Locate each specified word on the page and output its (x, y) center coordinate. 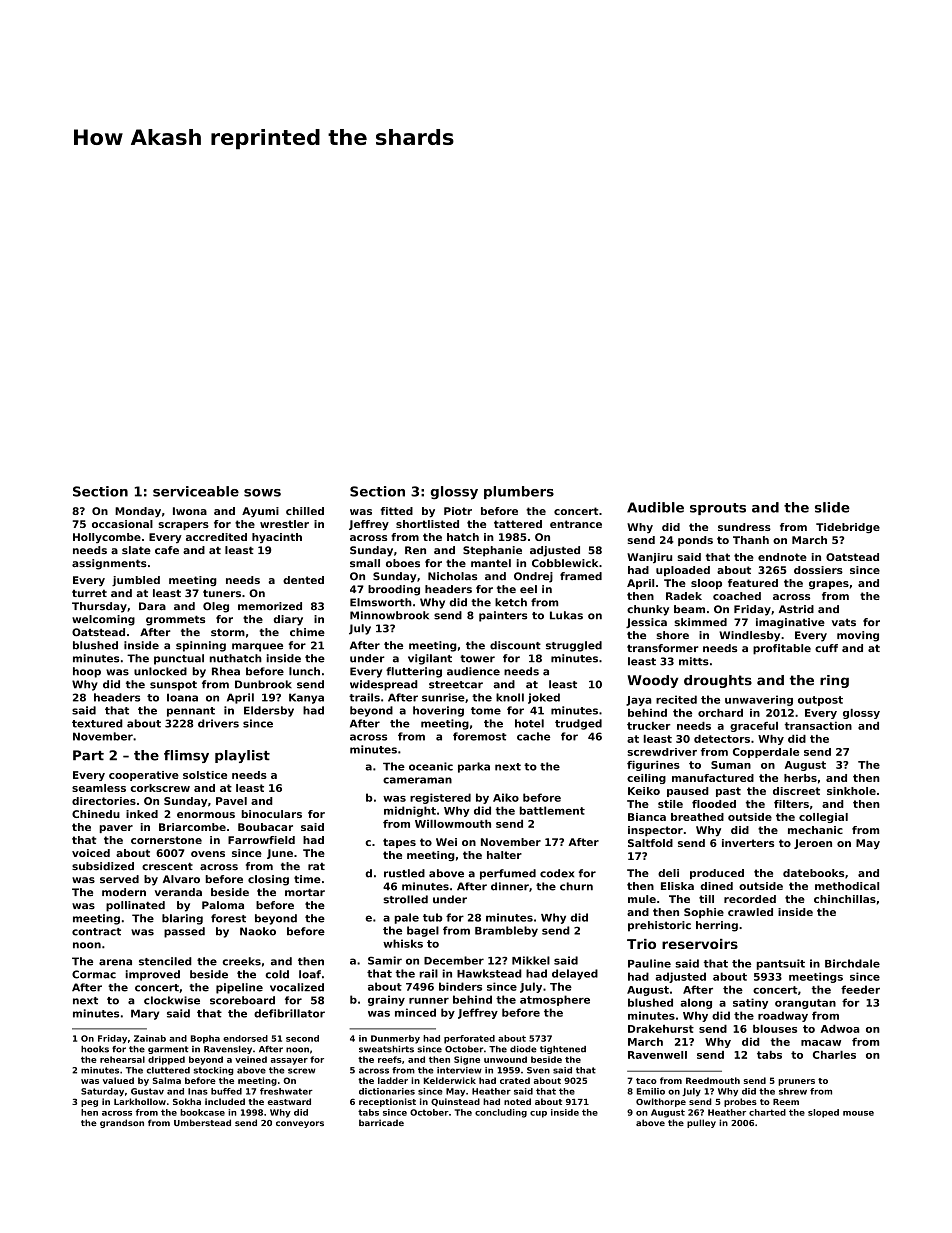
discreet (796, 791)
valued (118, 1080)
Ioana (182, 697)
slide (832, 507)
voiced (91, 853)
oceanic (431, 766)
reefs (390, 1059)
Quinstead (455, 1102)
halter (504, 855)
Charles (834, 1055)
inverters (748, 843)
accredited (216, 537)
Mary (145, 1014)
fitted (397, 511)
